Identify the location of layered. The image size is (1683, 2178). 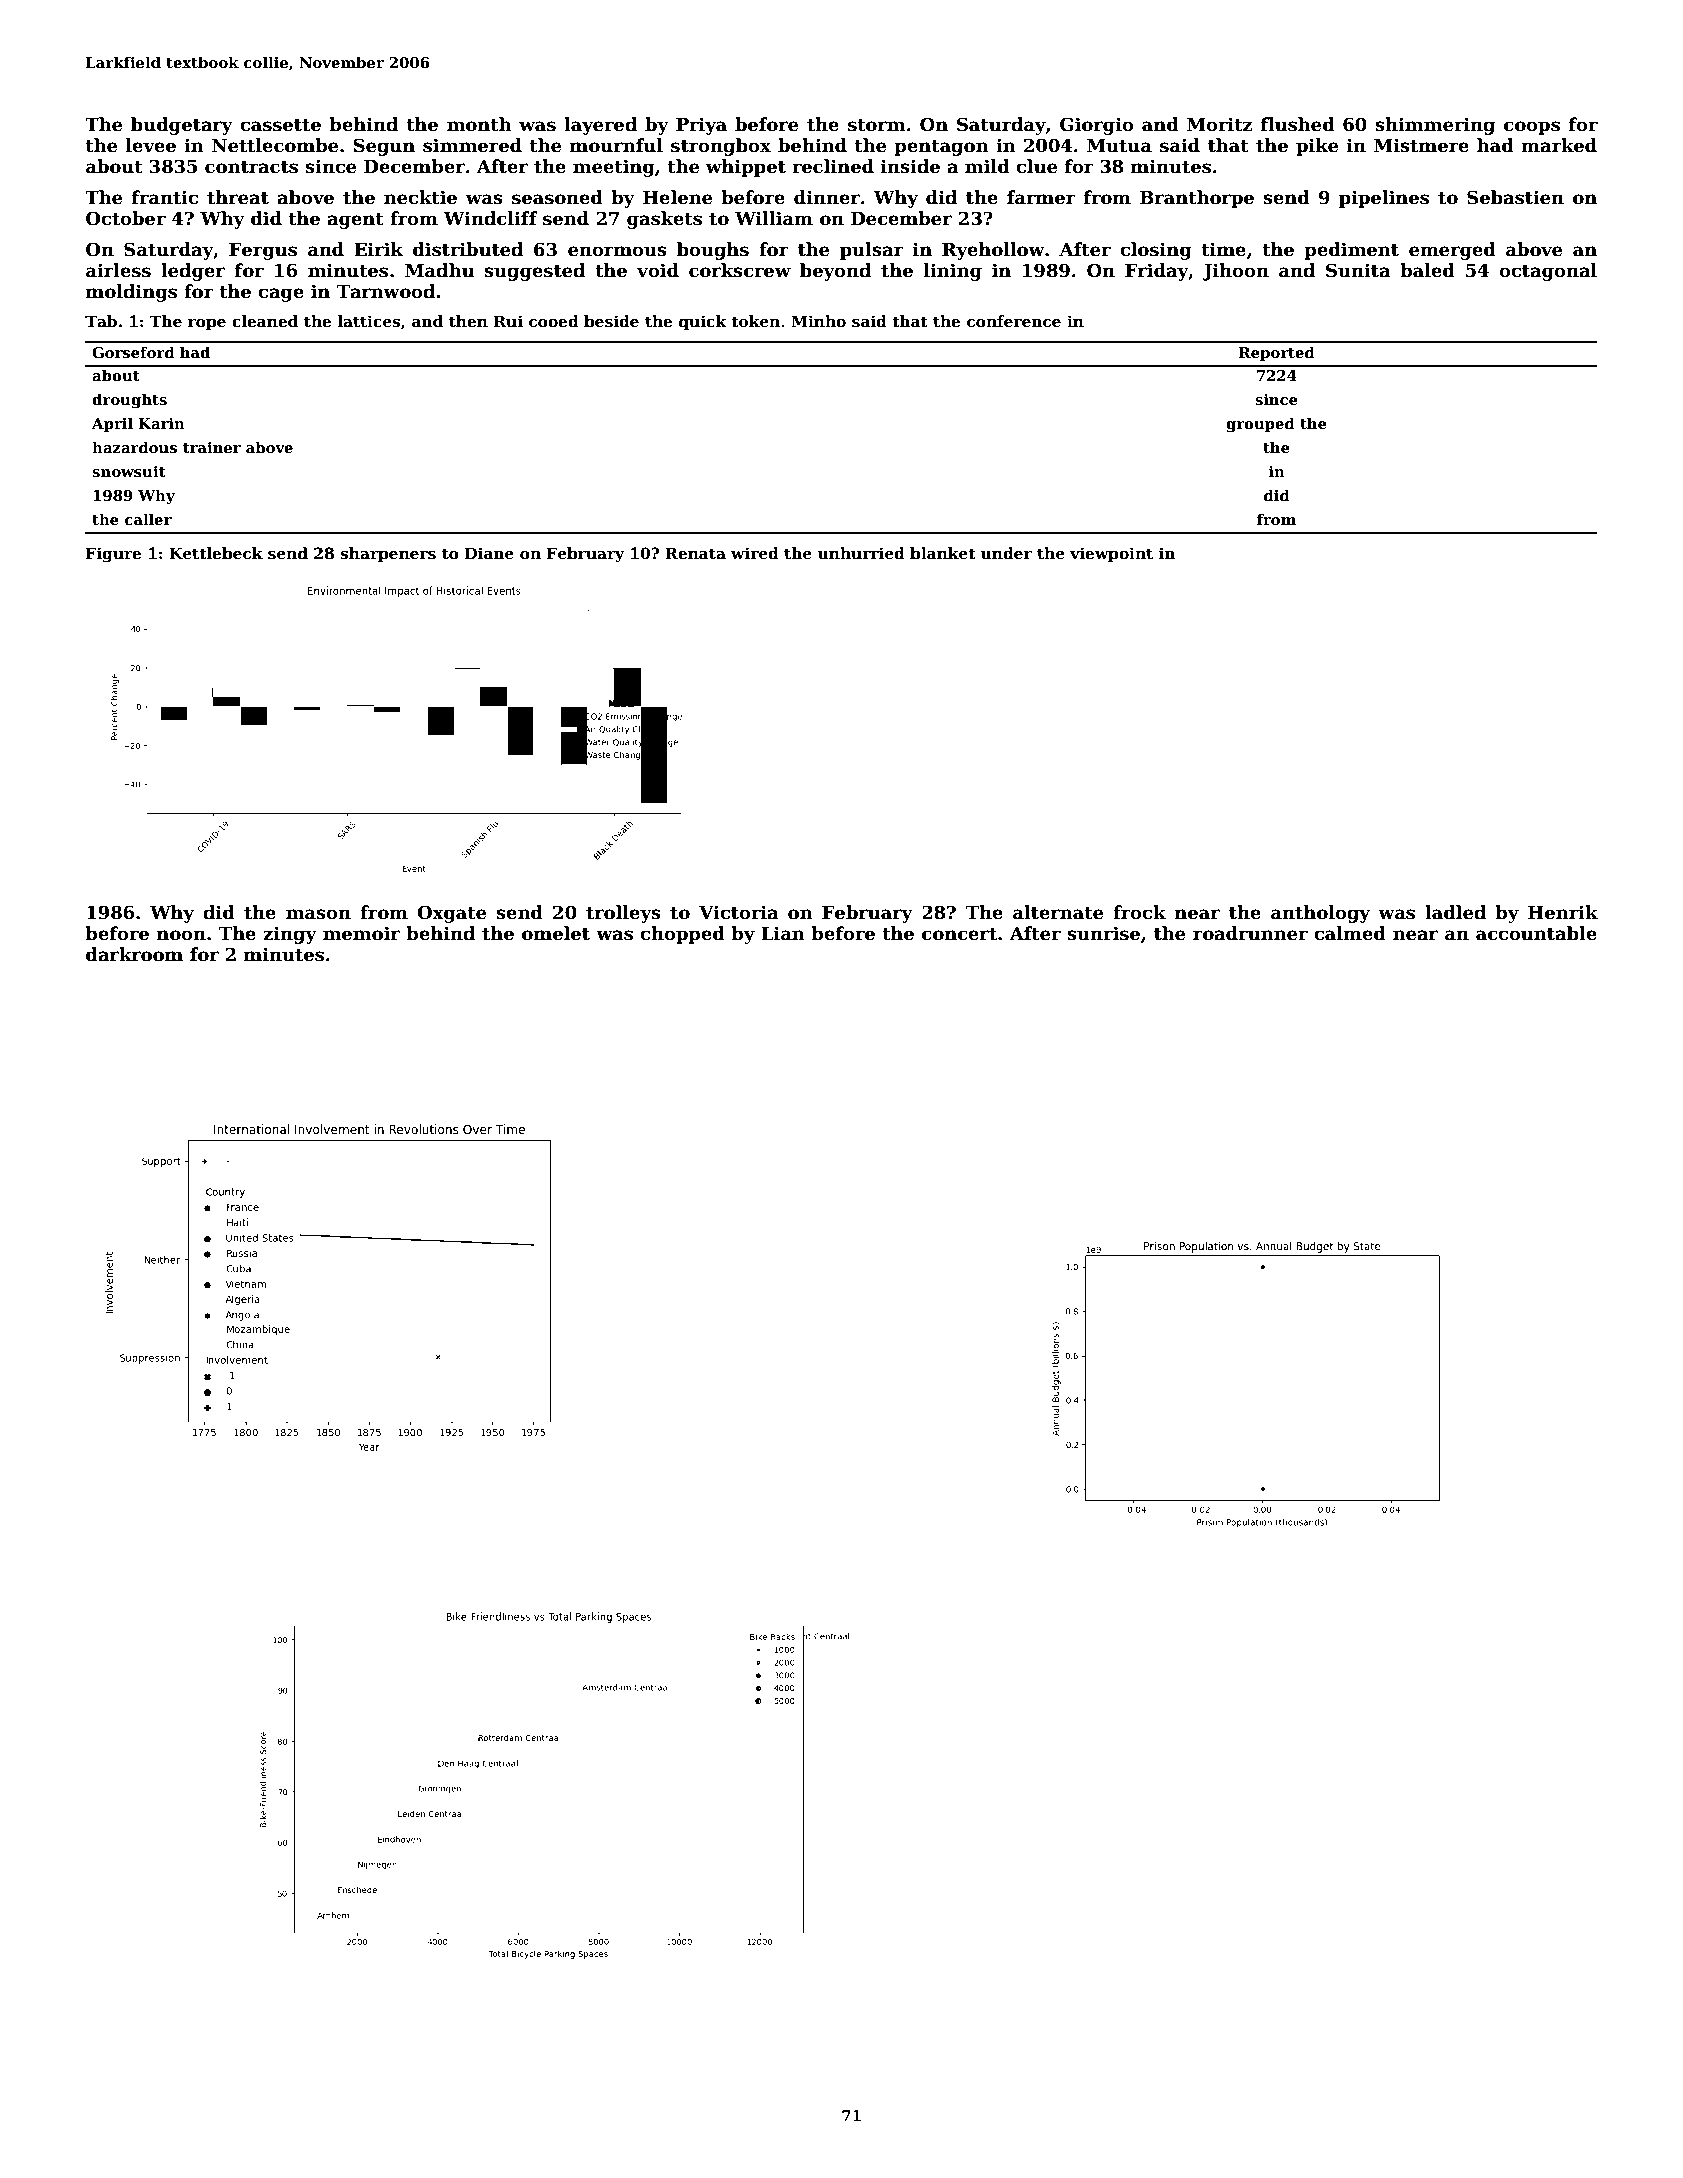
(600, 126).
